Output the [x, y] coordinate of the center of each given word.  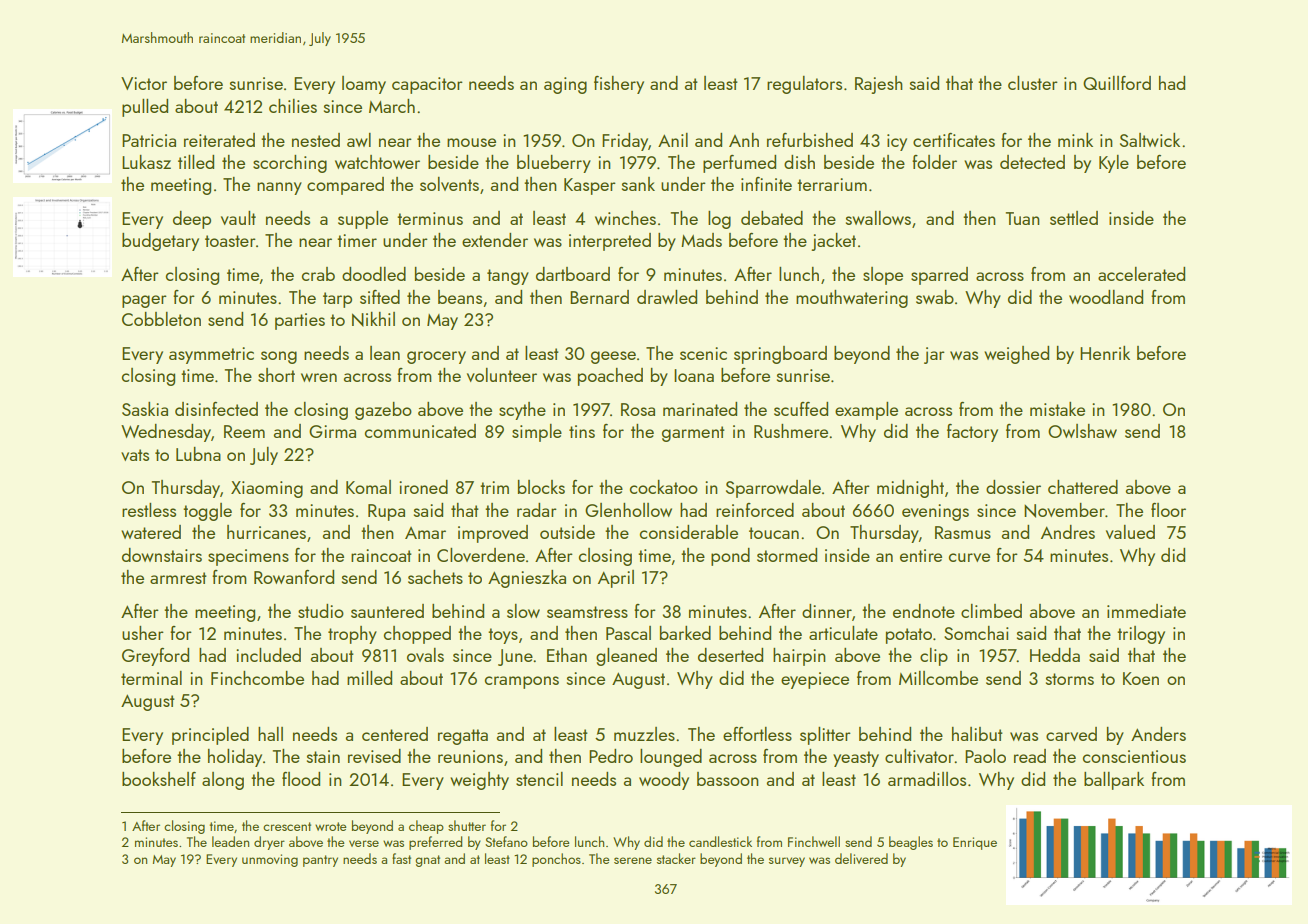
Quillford [1117, 83]
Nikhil [373, 319]
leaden [230, 841]
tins [582, 431]
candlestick [720, 841]
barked [685, 633]
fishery [619, 85]
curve [969, 557]
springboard [780, 355]
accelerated [1141, 274]
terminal [151, 678]
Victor [144, 83]
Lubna [198, 454]
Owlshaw [1082, 431]
